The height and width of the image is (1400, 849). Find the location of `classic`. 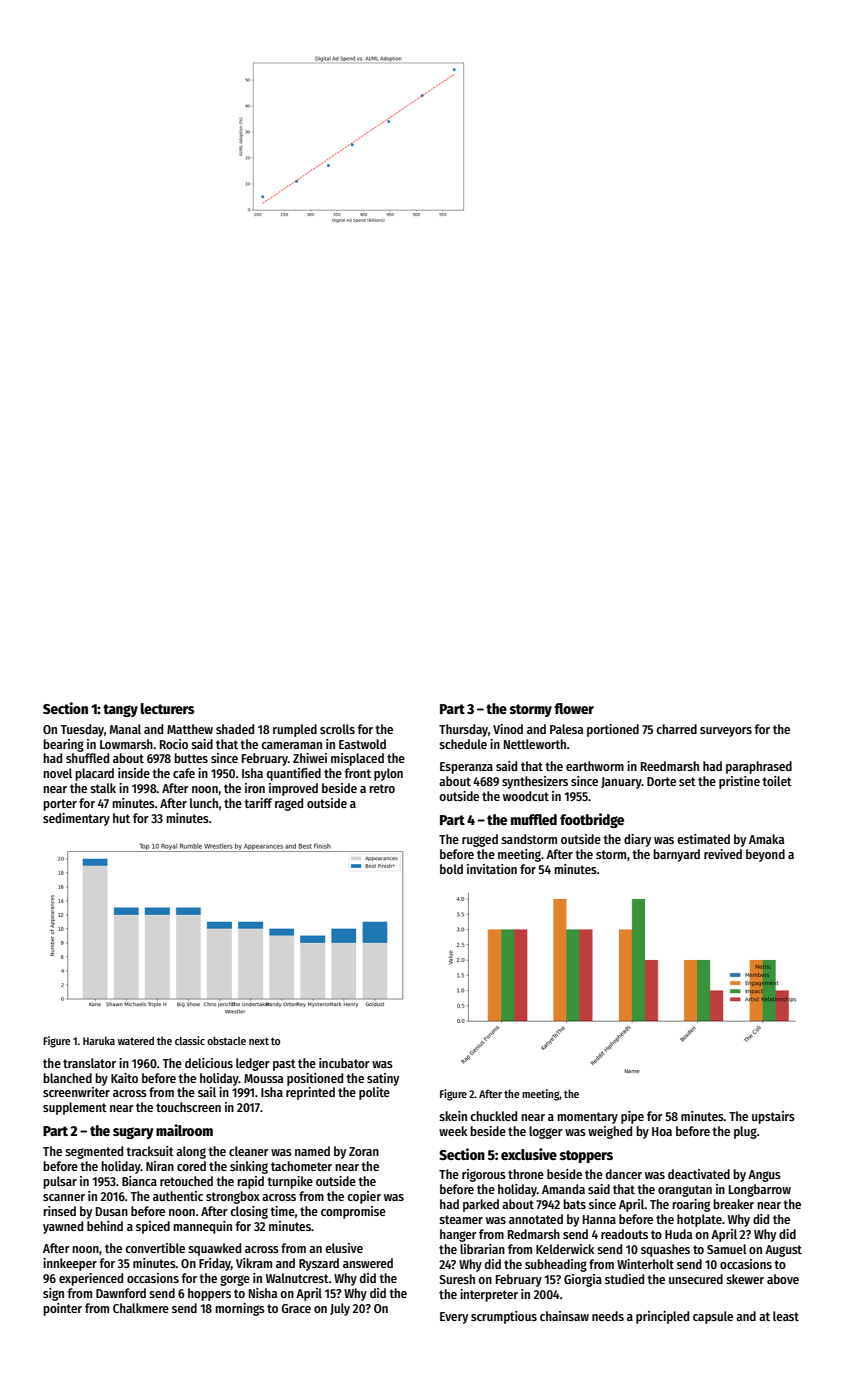

classic is located at coordinates (190, 1040).
